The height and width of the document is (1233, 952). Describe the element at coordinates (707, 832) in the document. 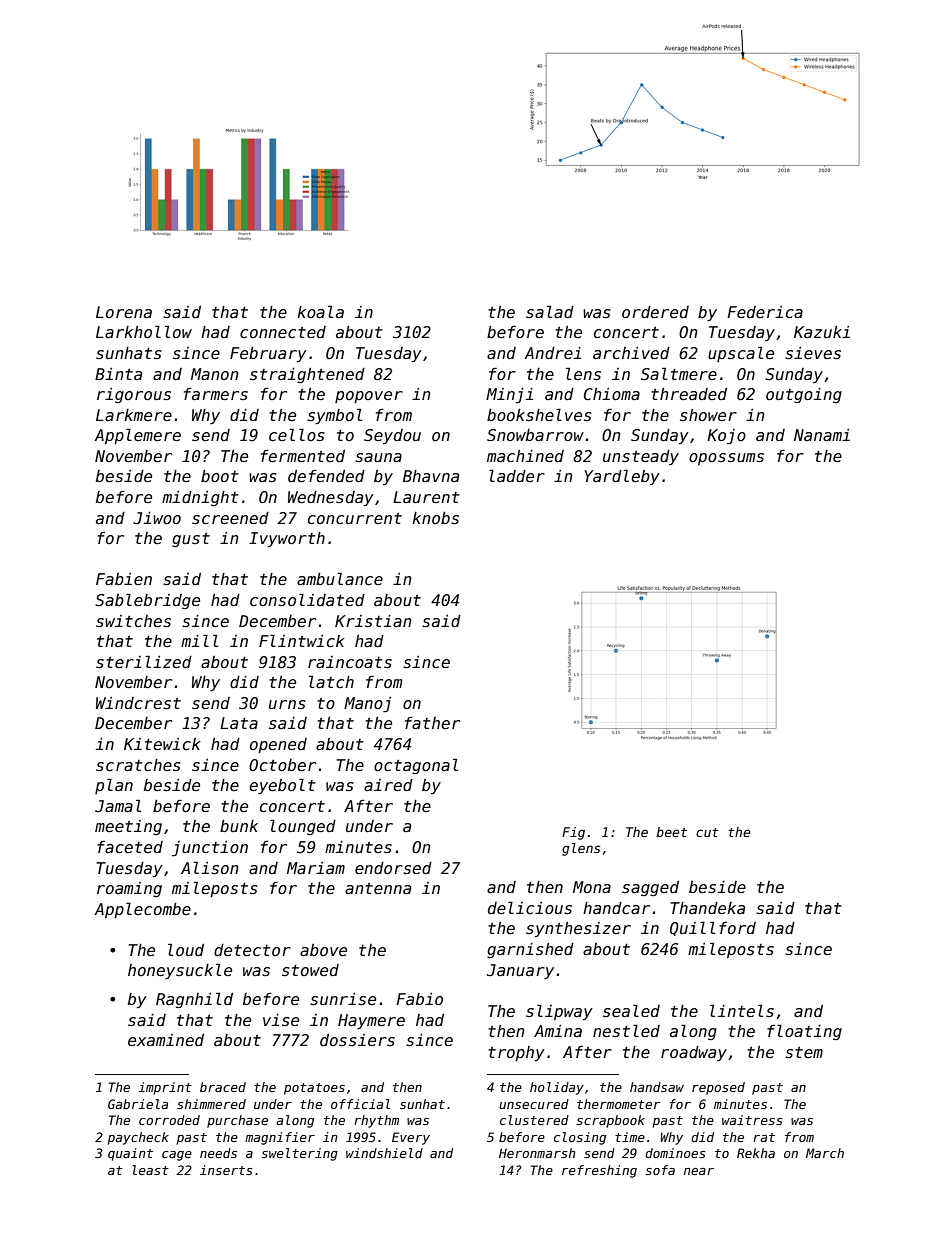

I see `cut` at that location.
